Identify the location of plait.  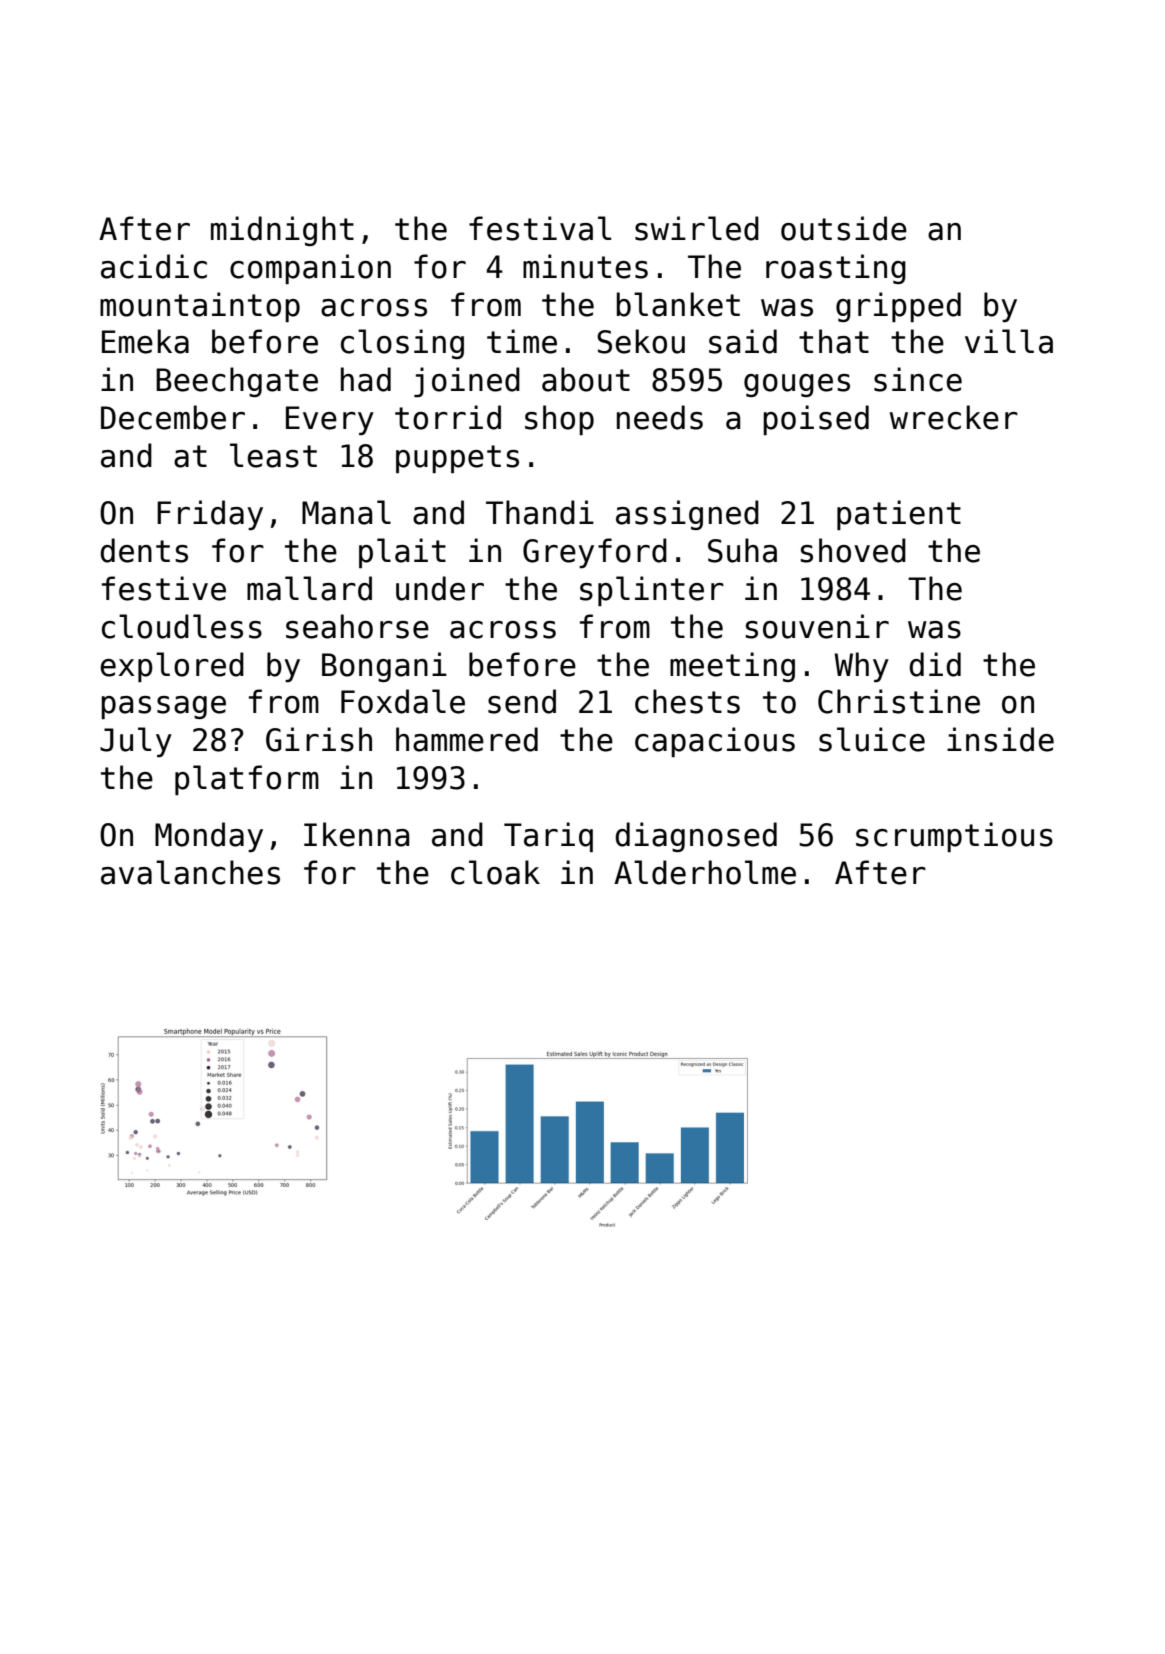
(402, 553).
